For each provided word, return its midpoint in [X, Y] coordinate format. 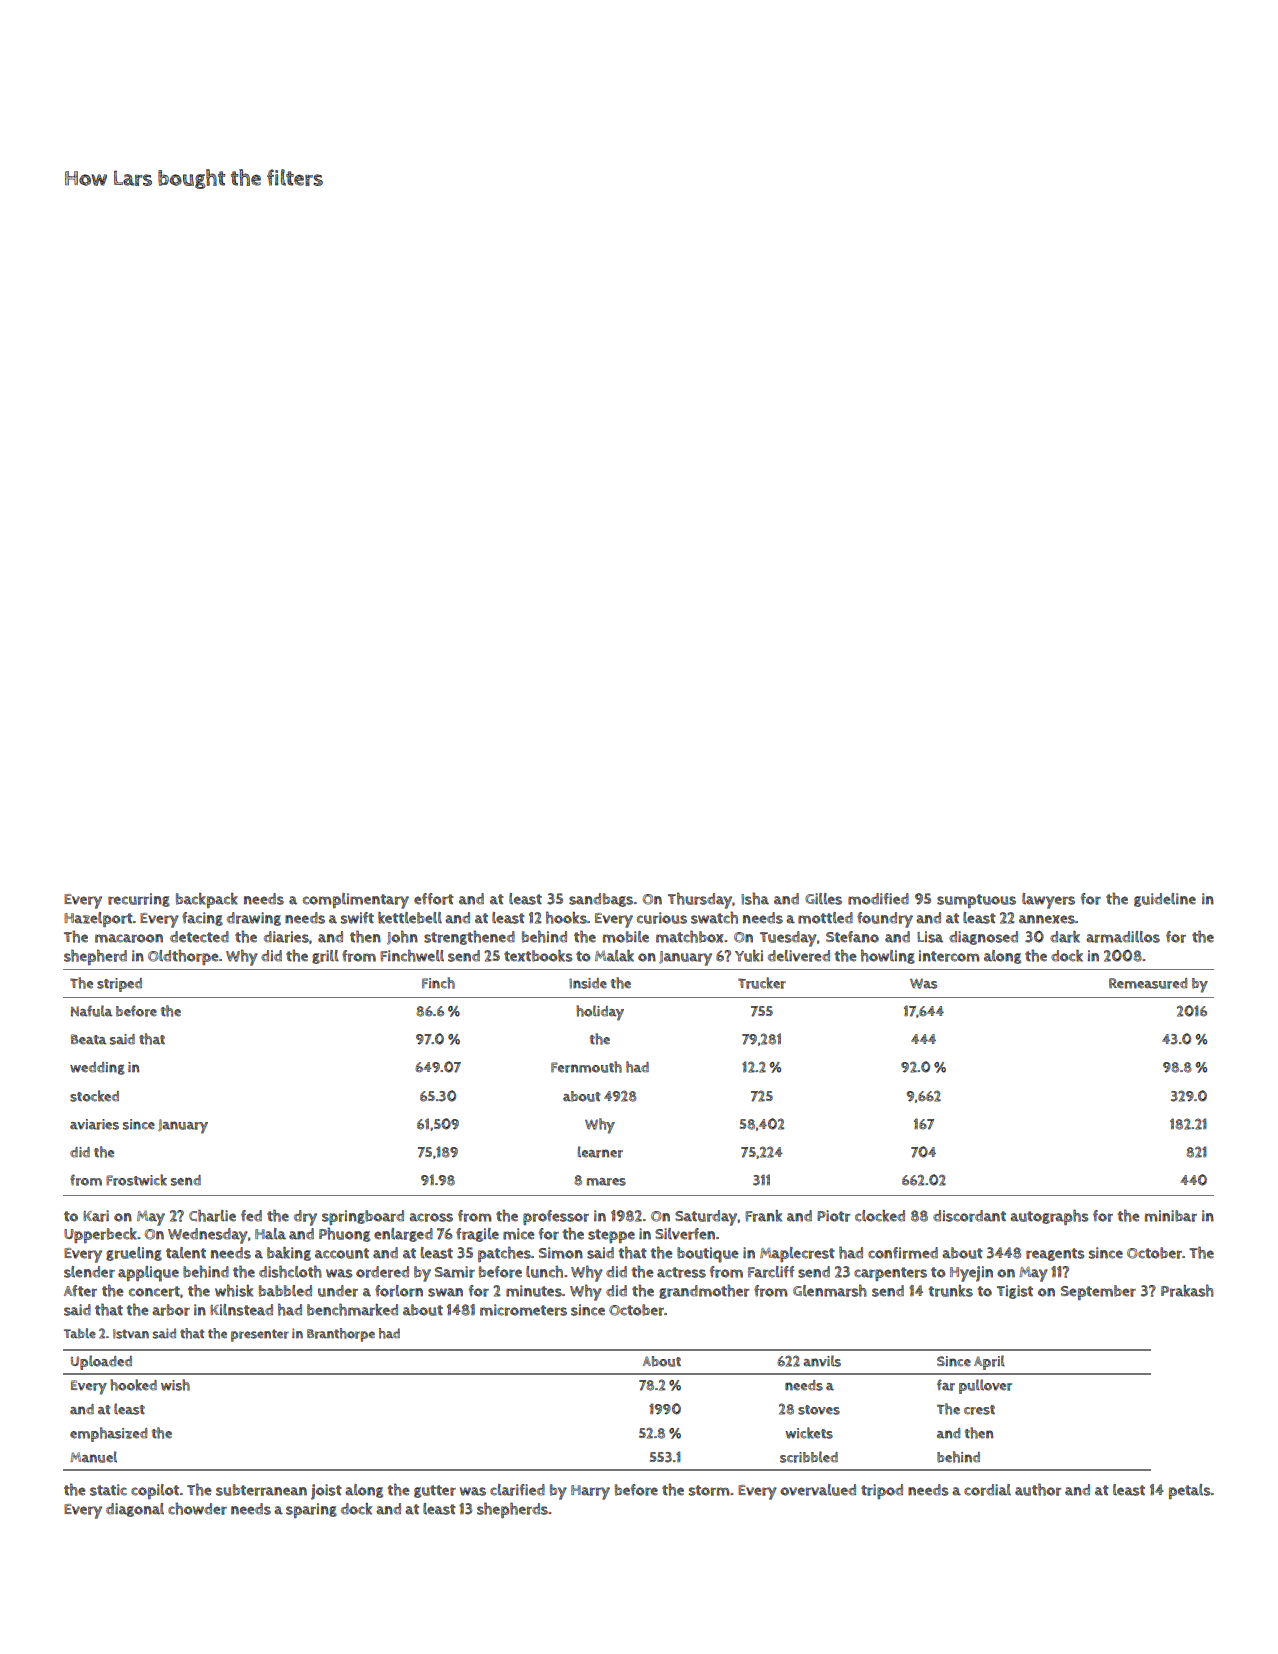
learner [600, 1152]
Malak [614, 956]
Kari [96, 1216]
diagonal [135, 1510]
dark [1065, 937]
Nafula [92, 1011]
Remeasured [1148, 983]
